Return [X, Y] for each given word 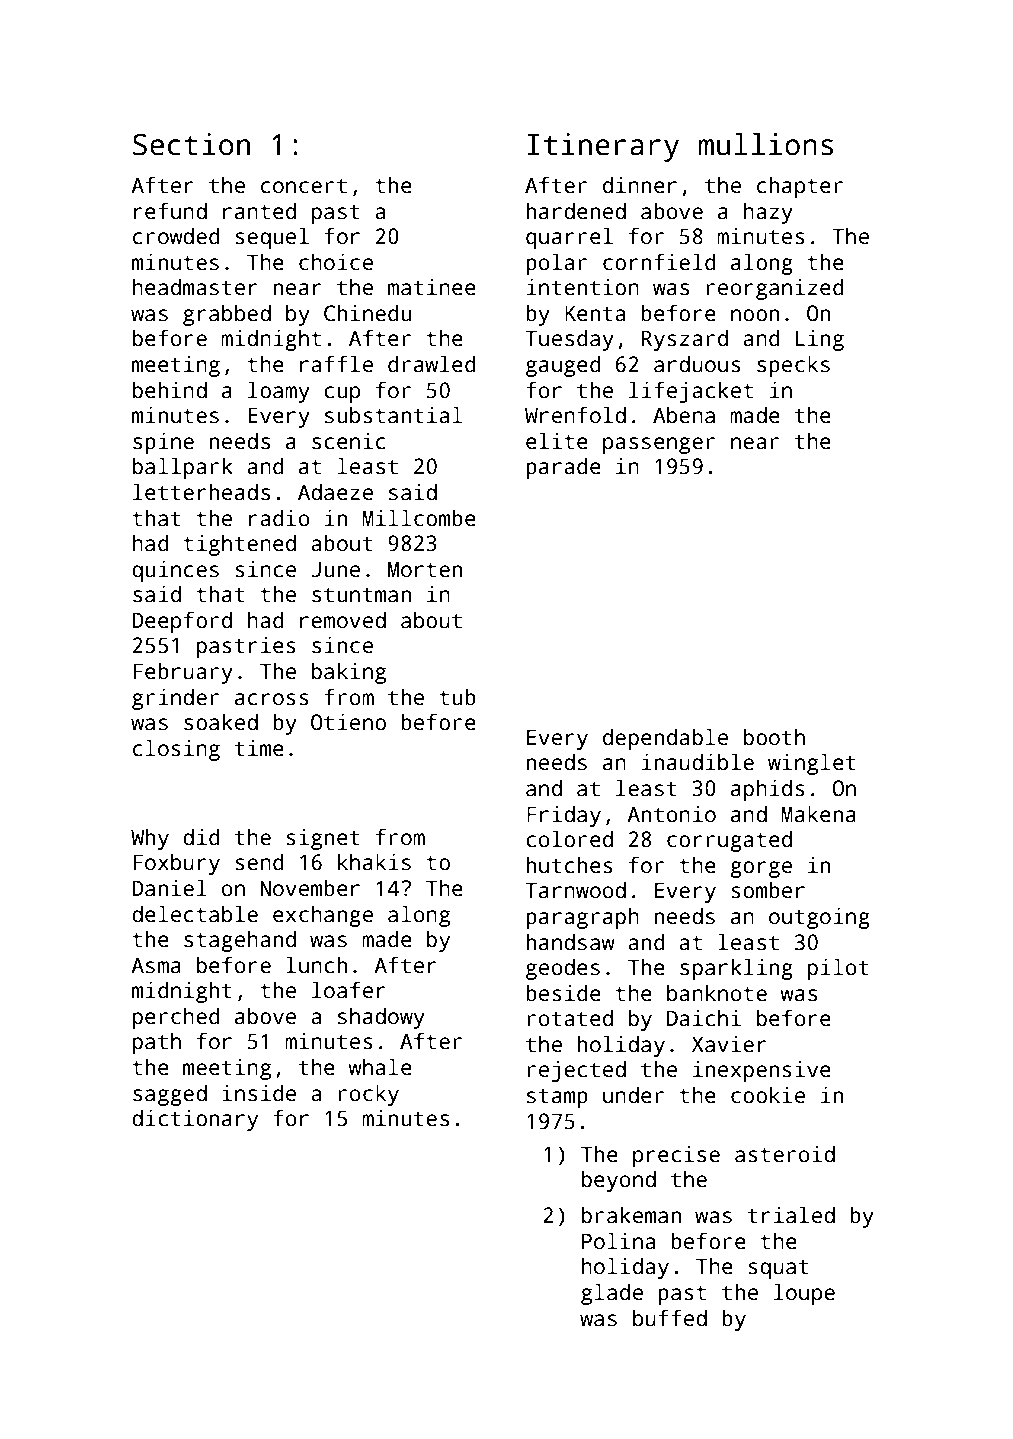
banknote [717, 993]
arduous [697, 364]
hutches [569, 865]
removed [343, 620]
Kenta [595, 313]
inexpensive [762, 1071]
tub [457, 697]
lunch [316, 965]
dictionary [195, 1120]
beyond [619, 1181]
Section [191, 144]
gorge [761, 869]
